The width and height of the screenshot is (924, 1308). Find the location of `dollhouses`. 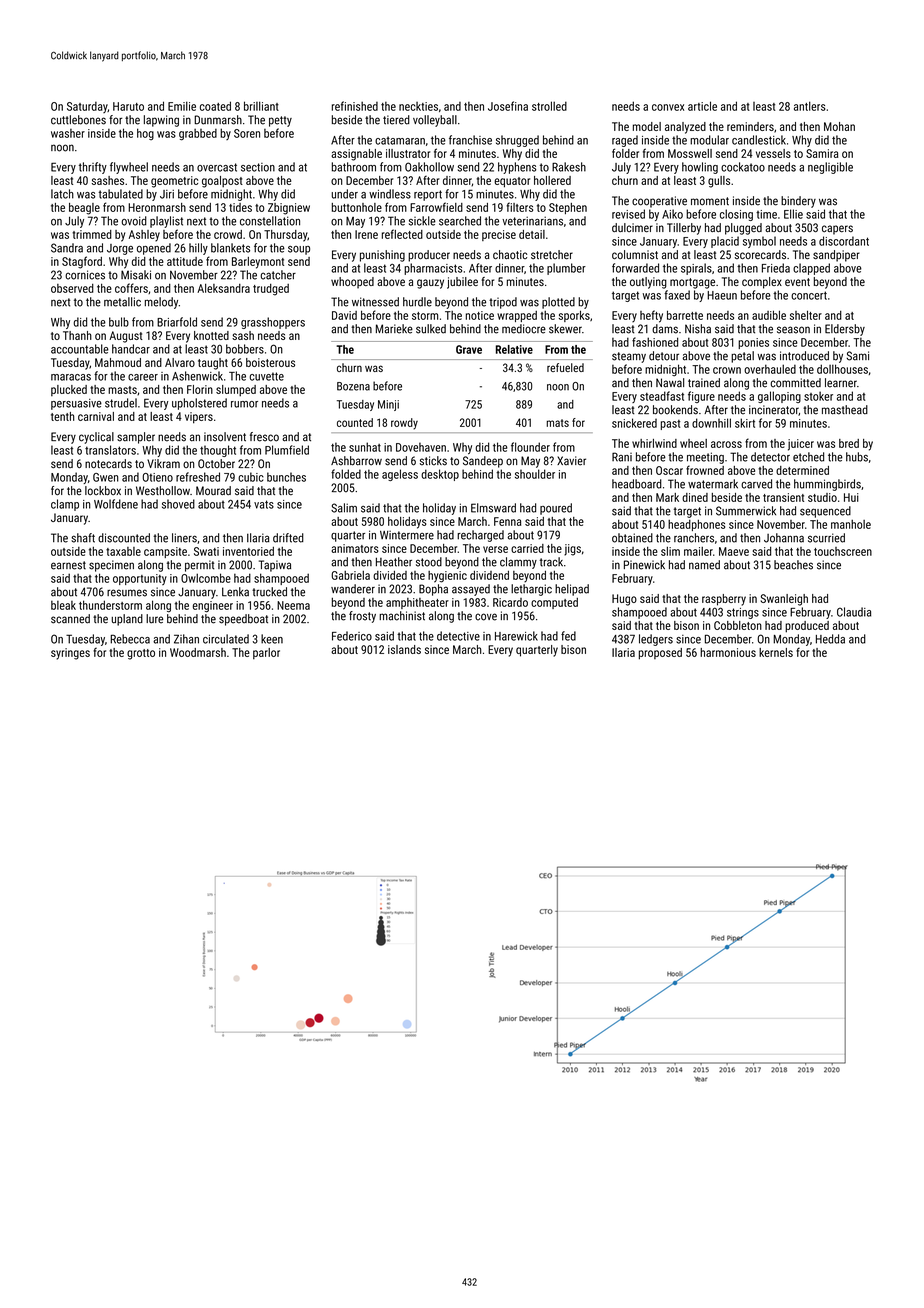

dollhouses is located at coordinates (842, 369).
